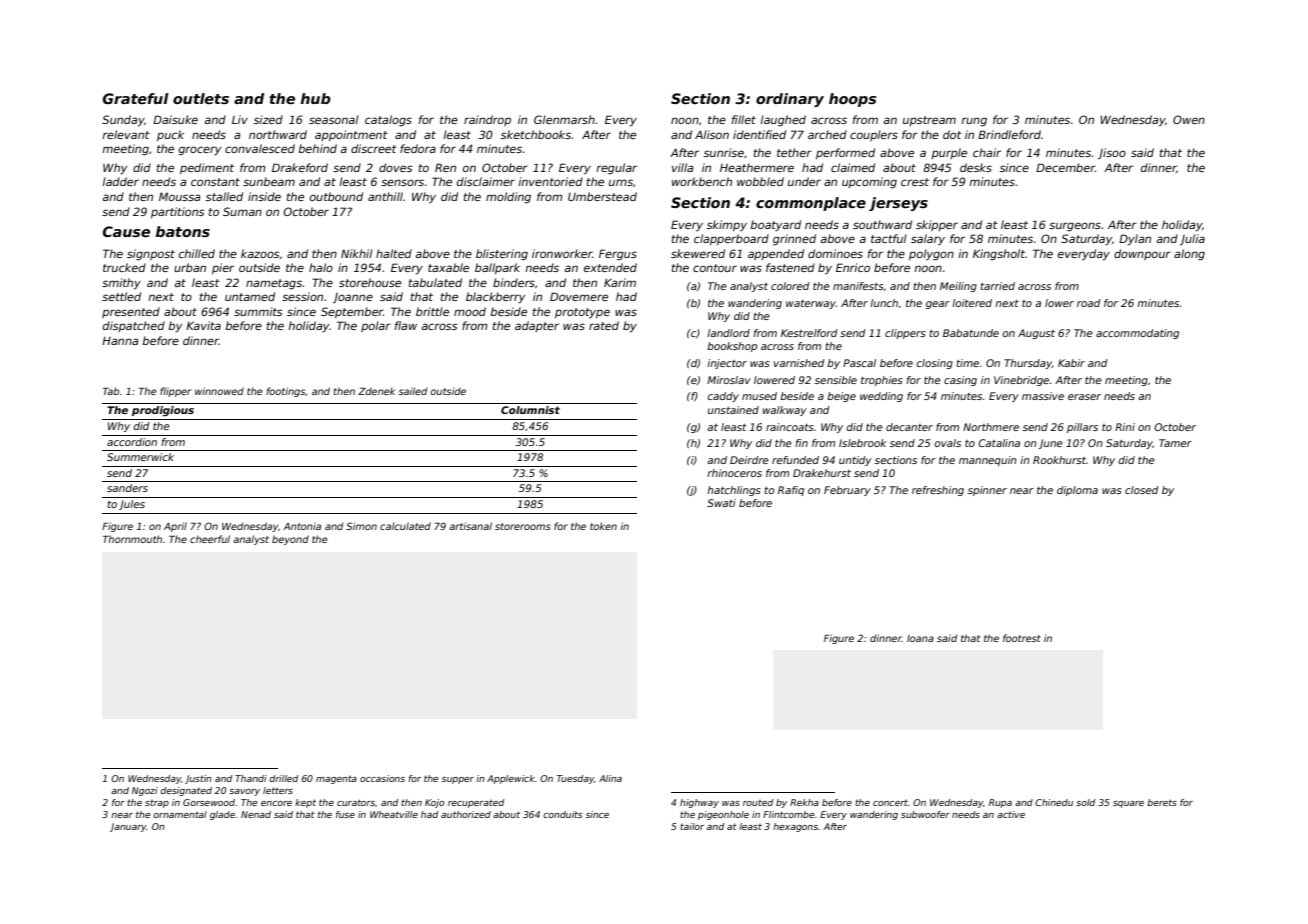 The image size is (1308, 924). I want to click on accommodating, so click(1137, 334).
